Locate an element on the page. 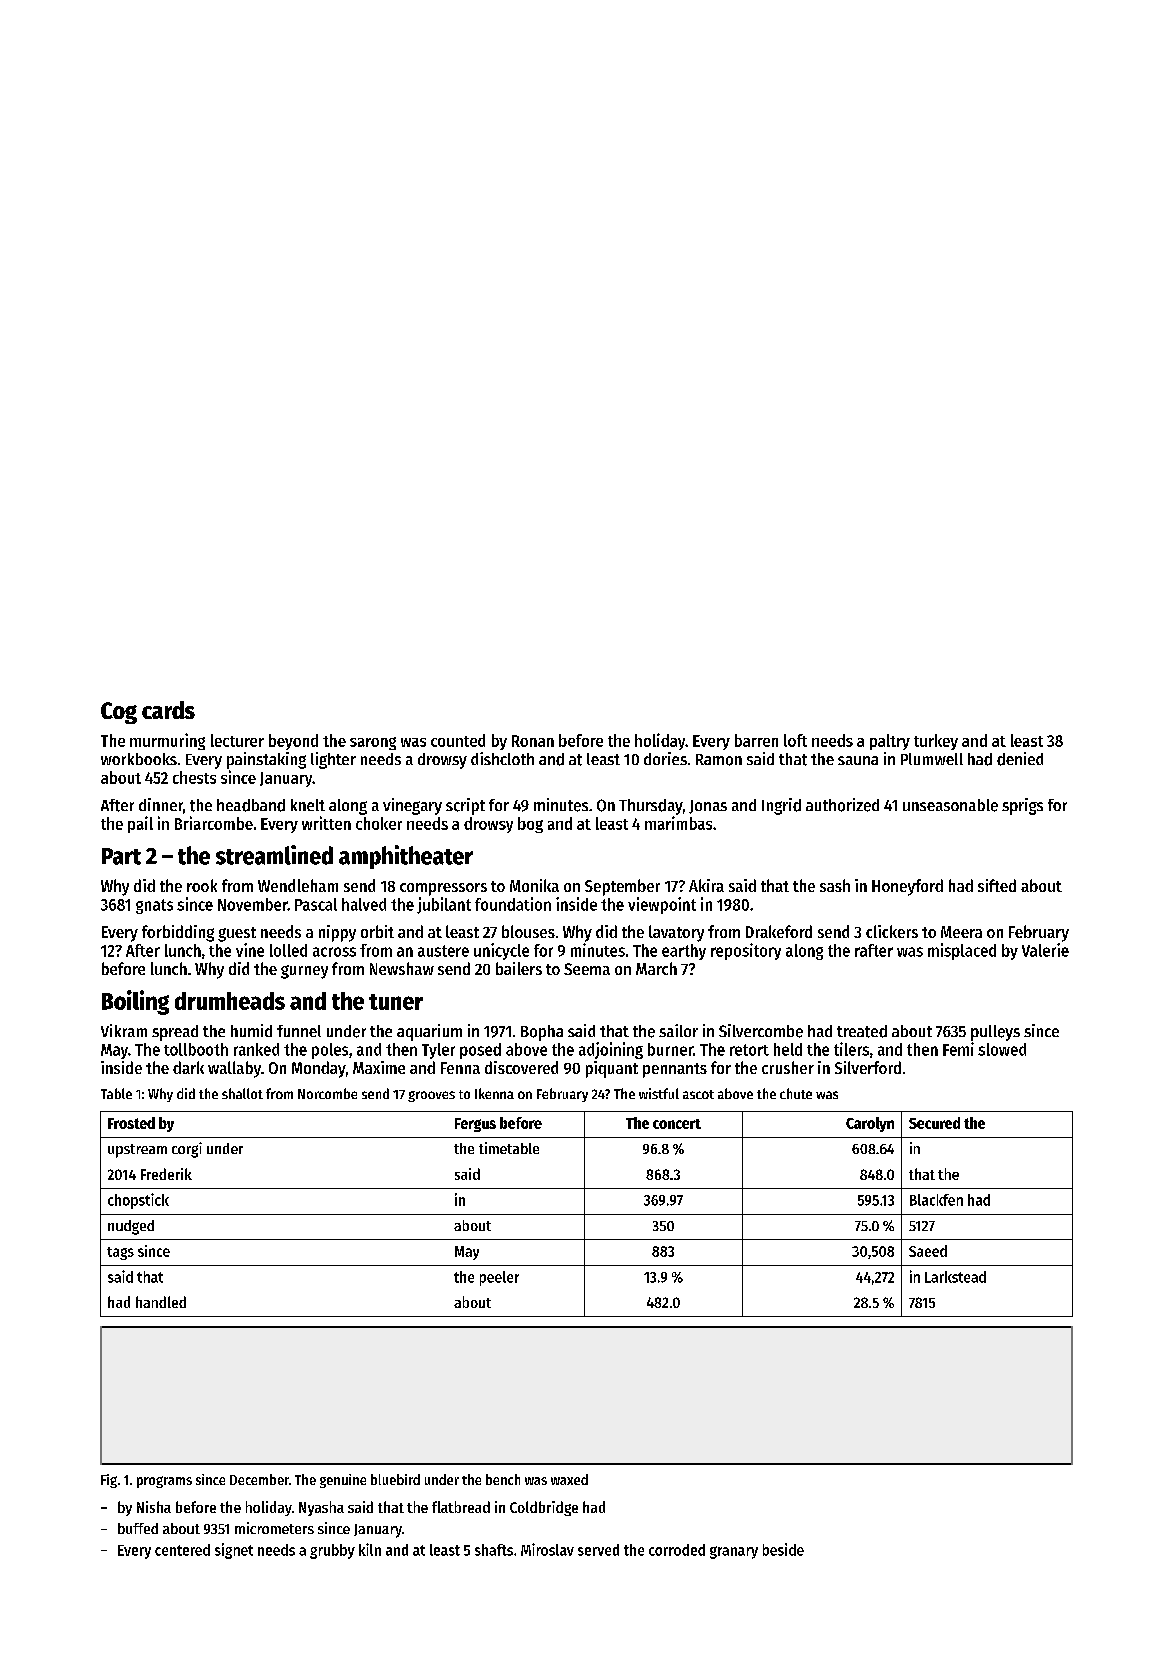 This page has height=1659, width=1173. handled is located at coordinates (161, 1302).
